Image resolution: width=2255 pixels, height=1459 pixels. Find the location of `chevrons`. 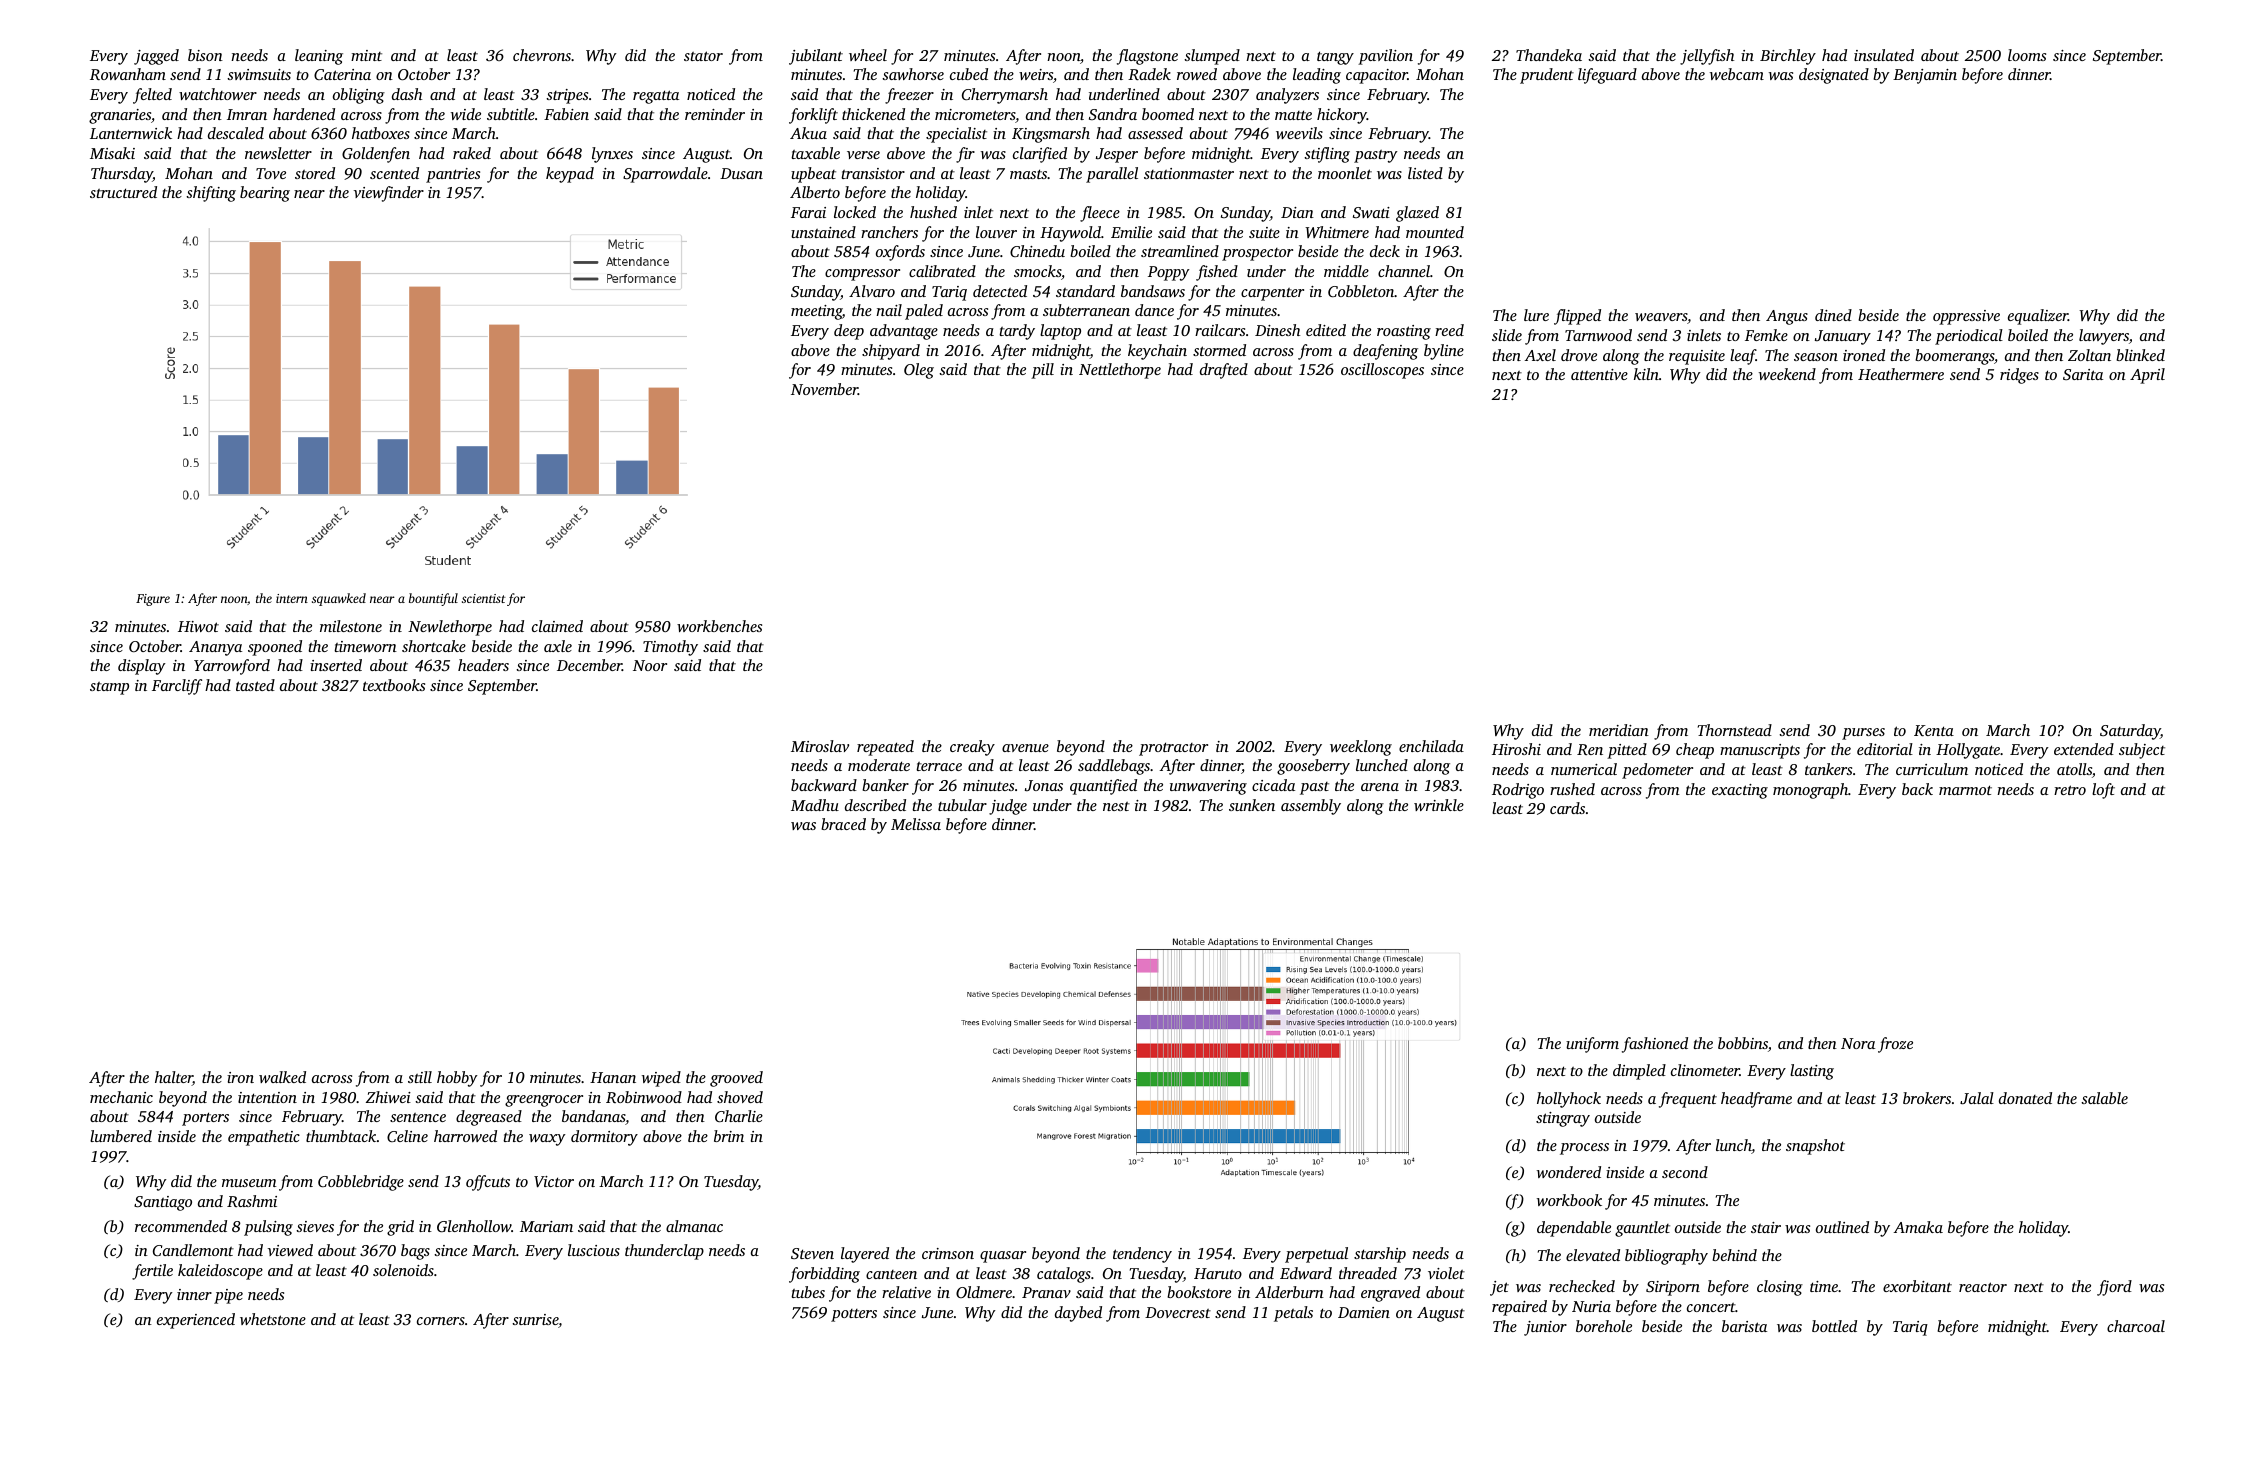

chevrons is located at coordinates (542, 55).
